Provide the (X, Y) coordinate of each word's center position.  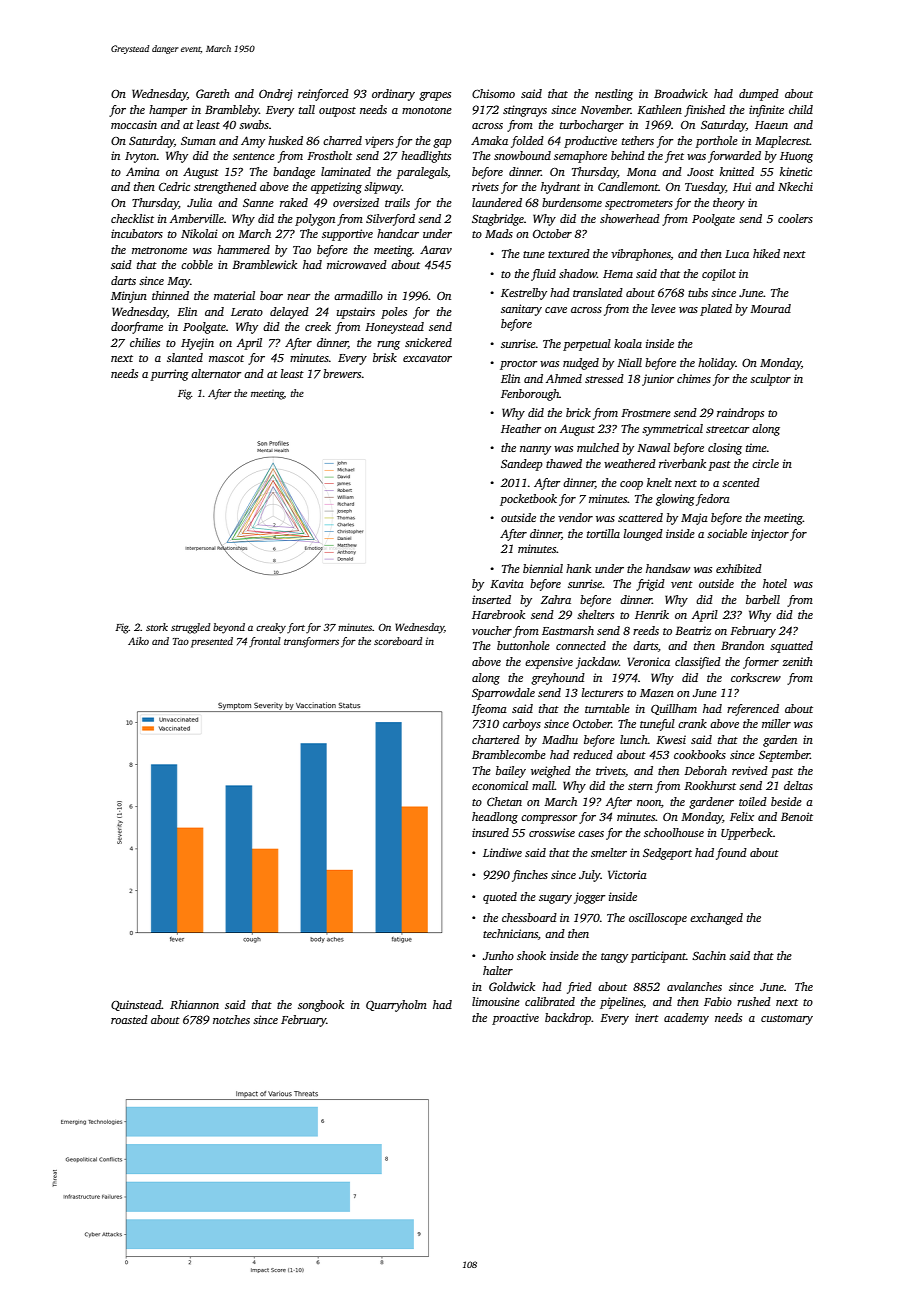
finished (704, 111)
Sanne (258, 203)
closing (725, 449)
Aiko (138, 641)
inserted (491, 599)
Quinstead (136, 1005)
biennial (543, 568)
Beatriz (693, 630)
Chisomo (493, 93)
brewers (342, 373)
